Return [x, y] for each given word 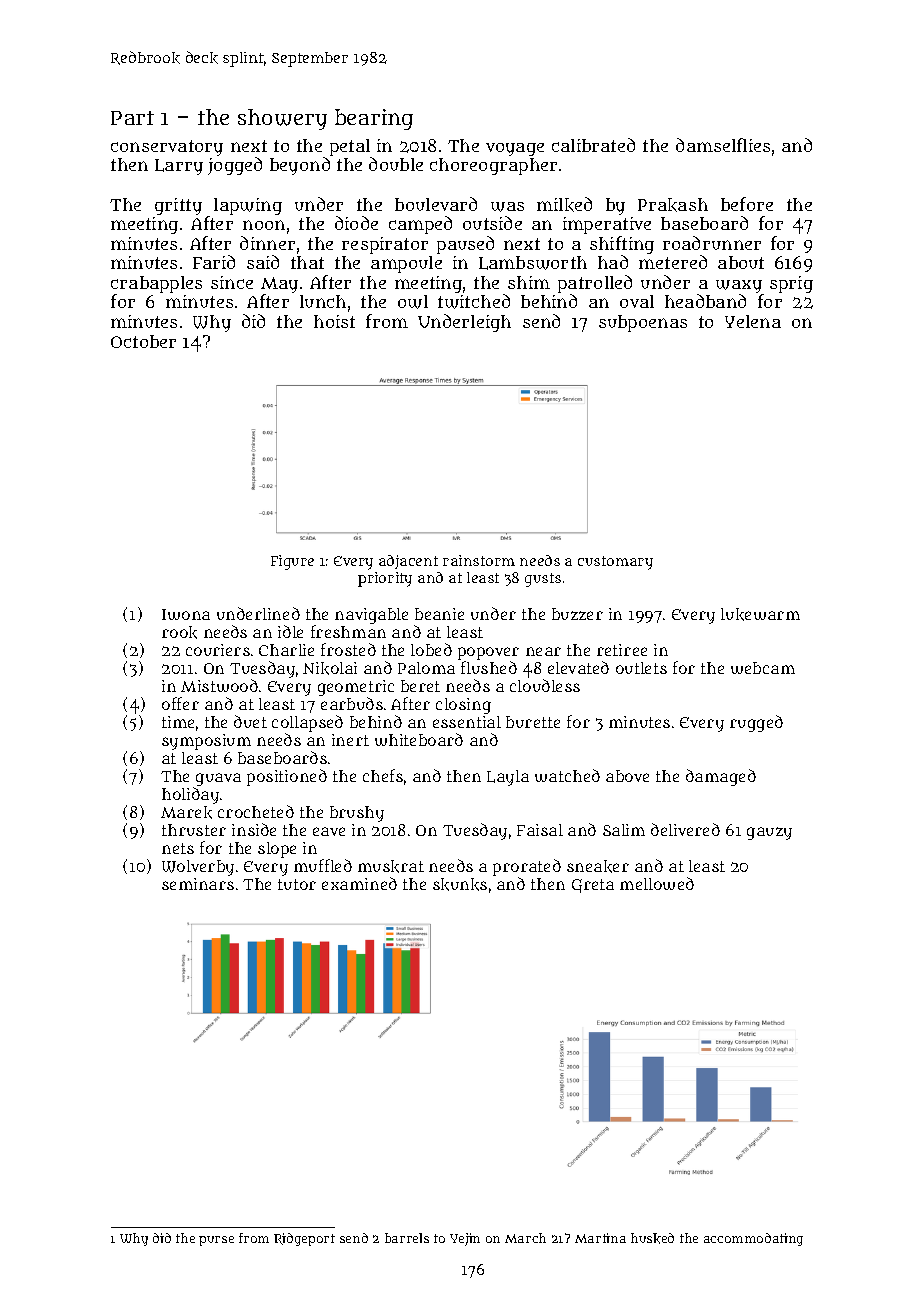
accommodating [753, 1239]
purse [216, 1241]
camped [420, 225]
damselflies [723, 145]
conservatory [167, 148]
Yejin [465, 1239]
